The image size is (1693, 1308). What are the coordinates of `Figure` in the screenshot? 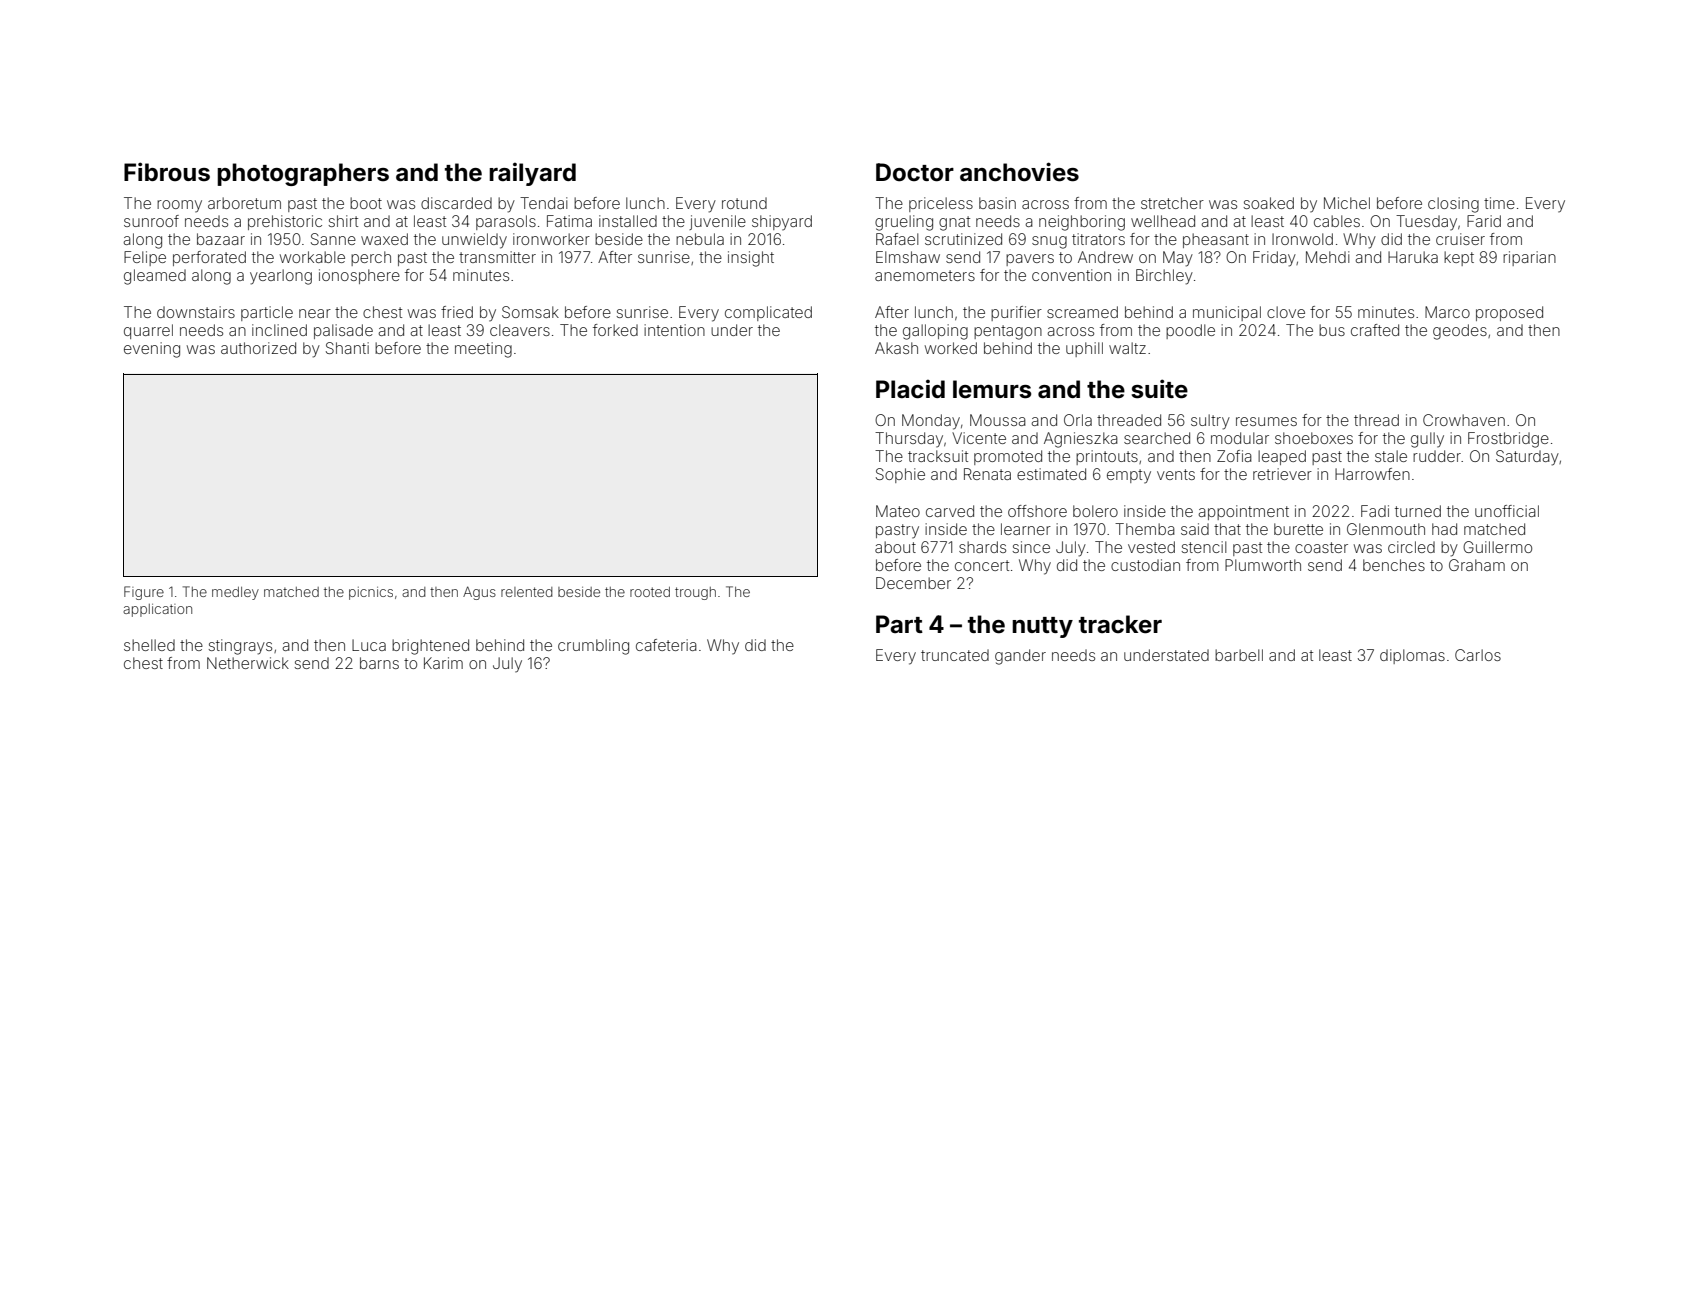 It's located at (144, 593).
